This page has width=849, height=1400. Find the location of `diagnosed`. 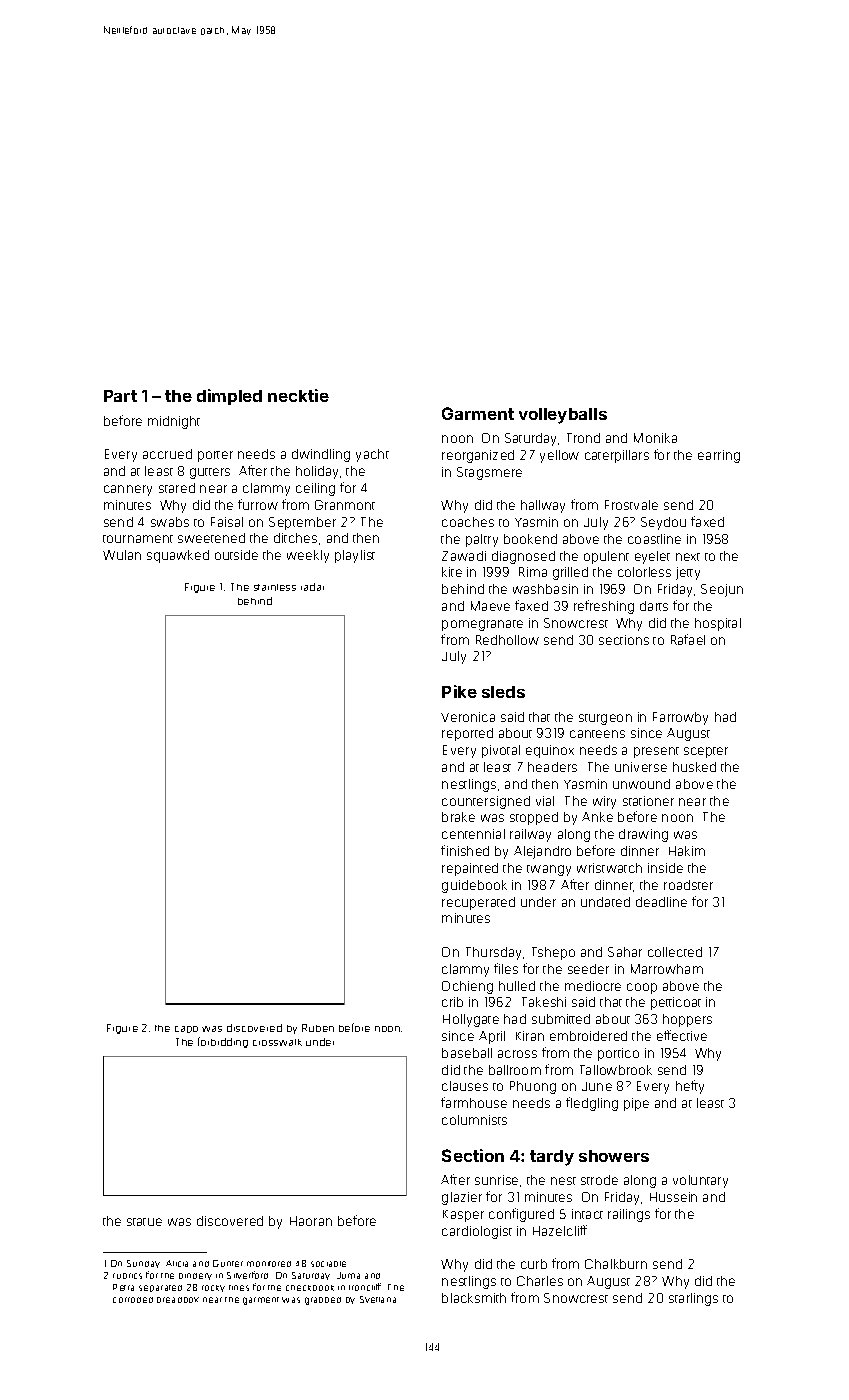

diagnosed is located at coordinates (523, 557).
